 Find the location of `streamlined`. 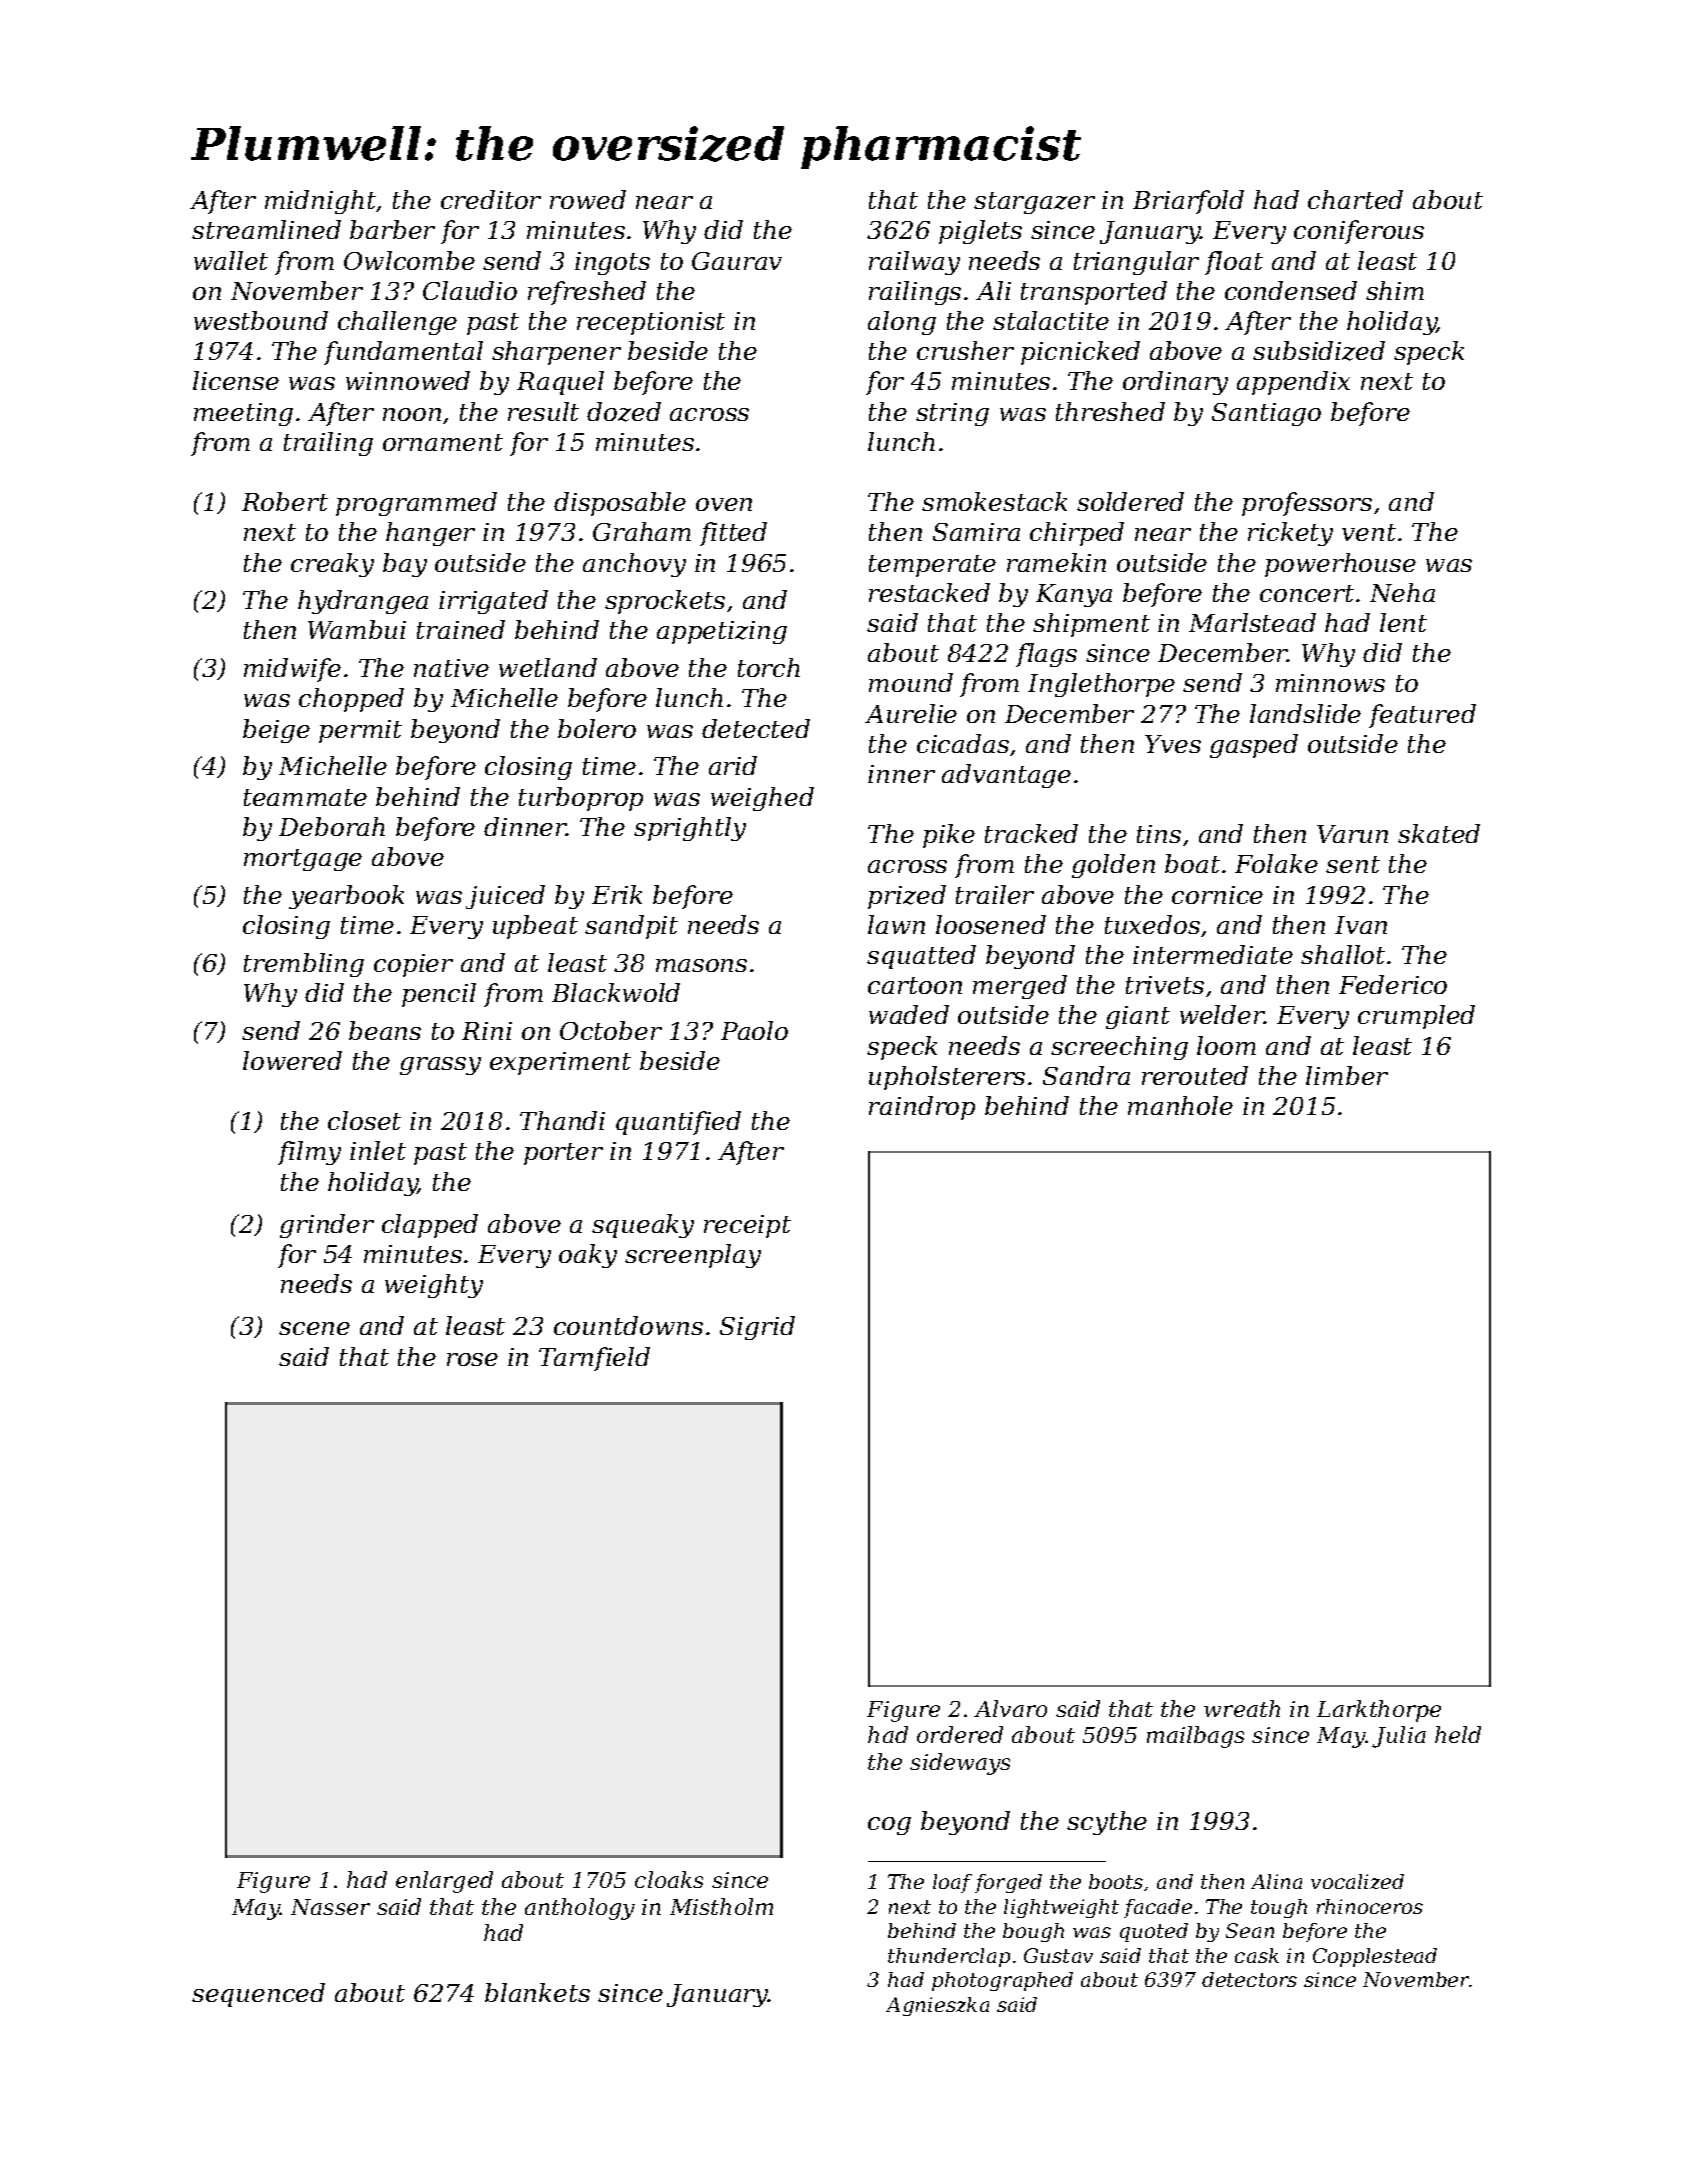

streamlined is located at coordinates (266, 229).
